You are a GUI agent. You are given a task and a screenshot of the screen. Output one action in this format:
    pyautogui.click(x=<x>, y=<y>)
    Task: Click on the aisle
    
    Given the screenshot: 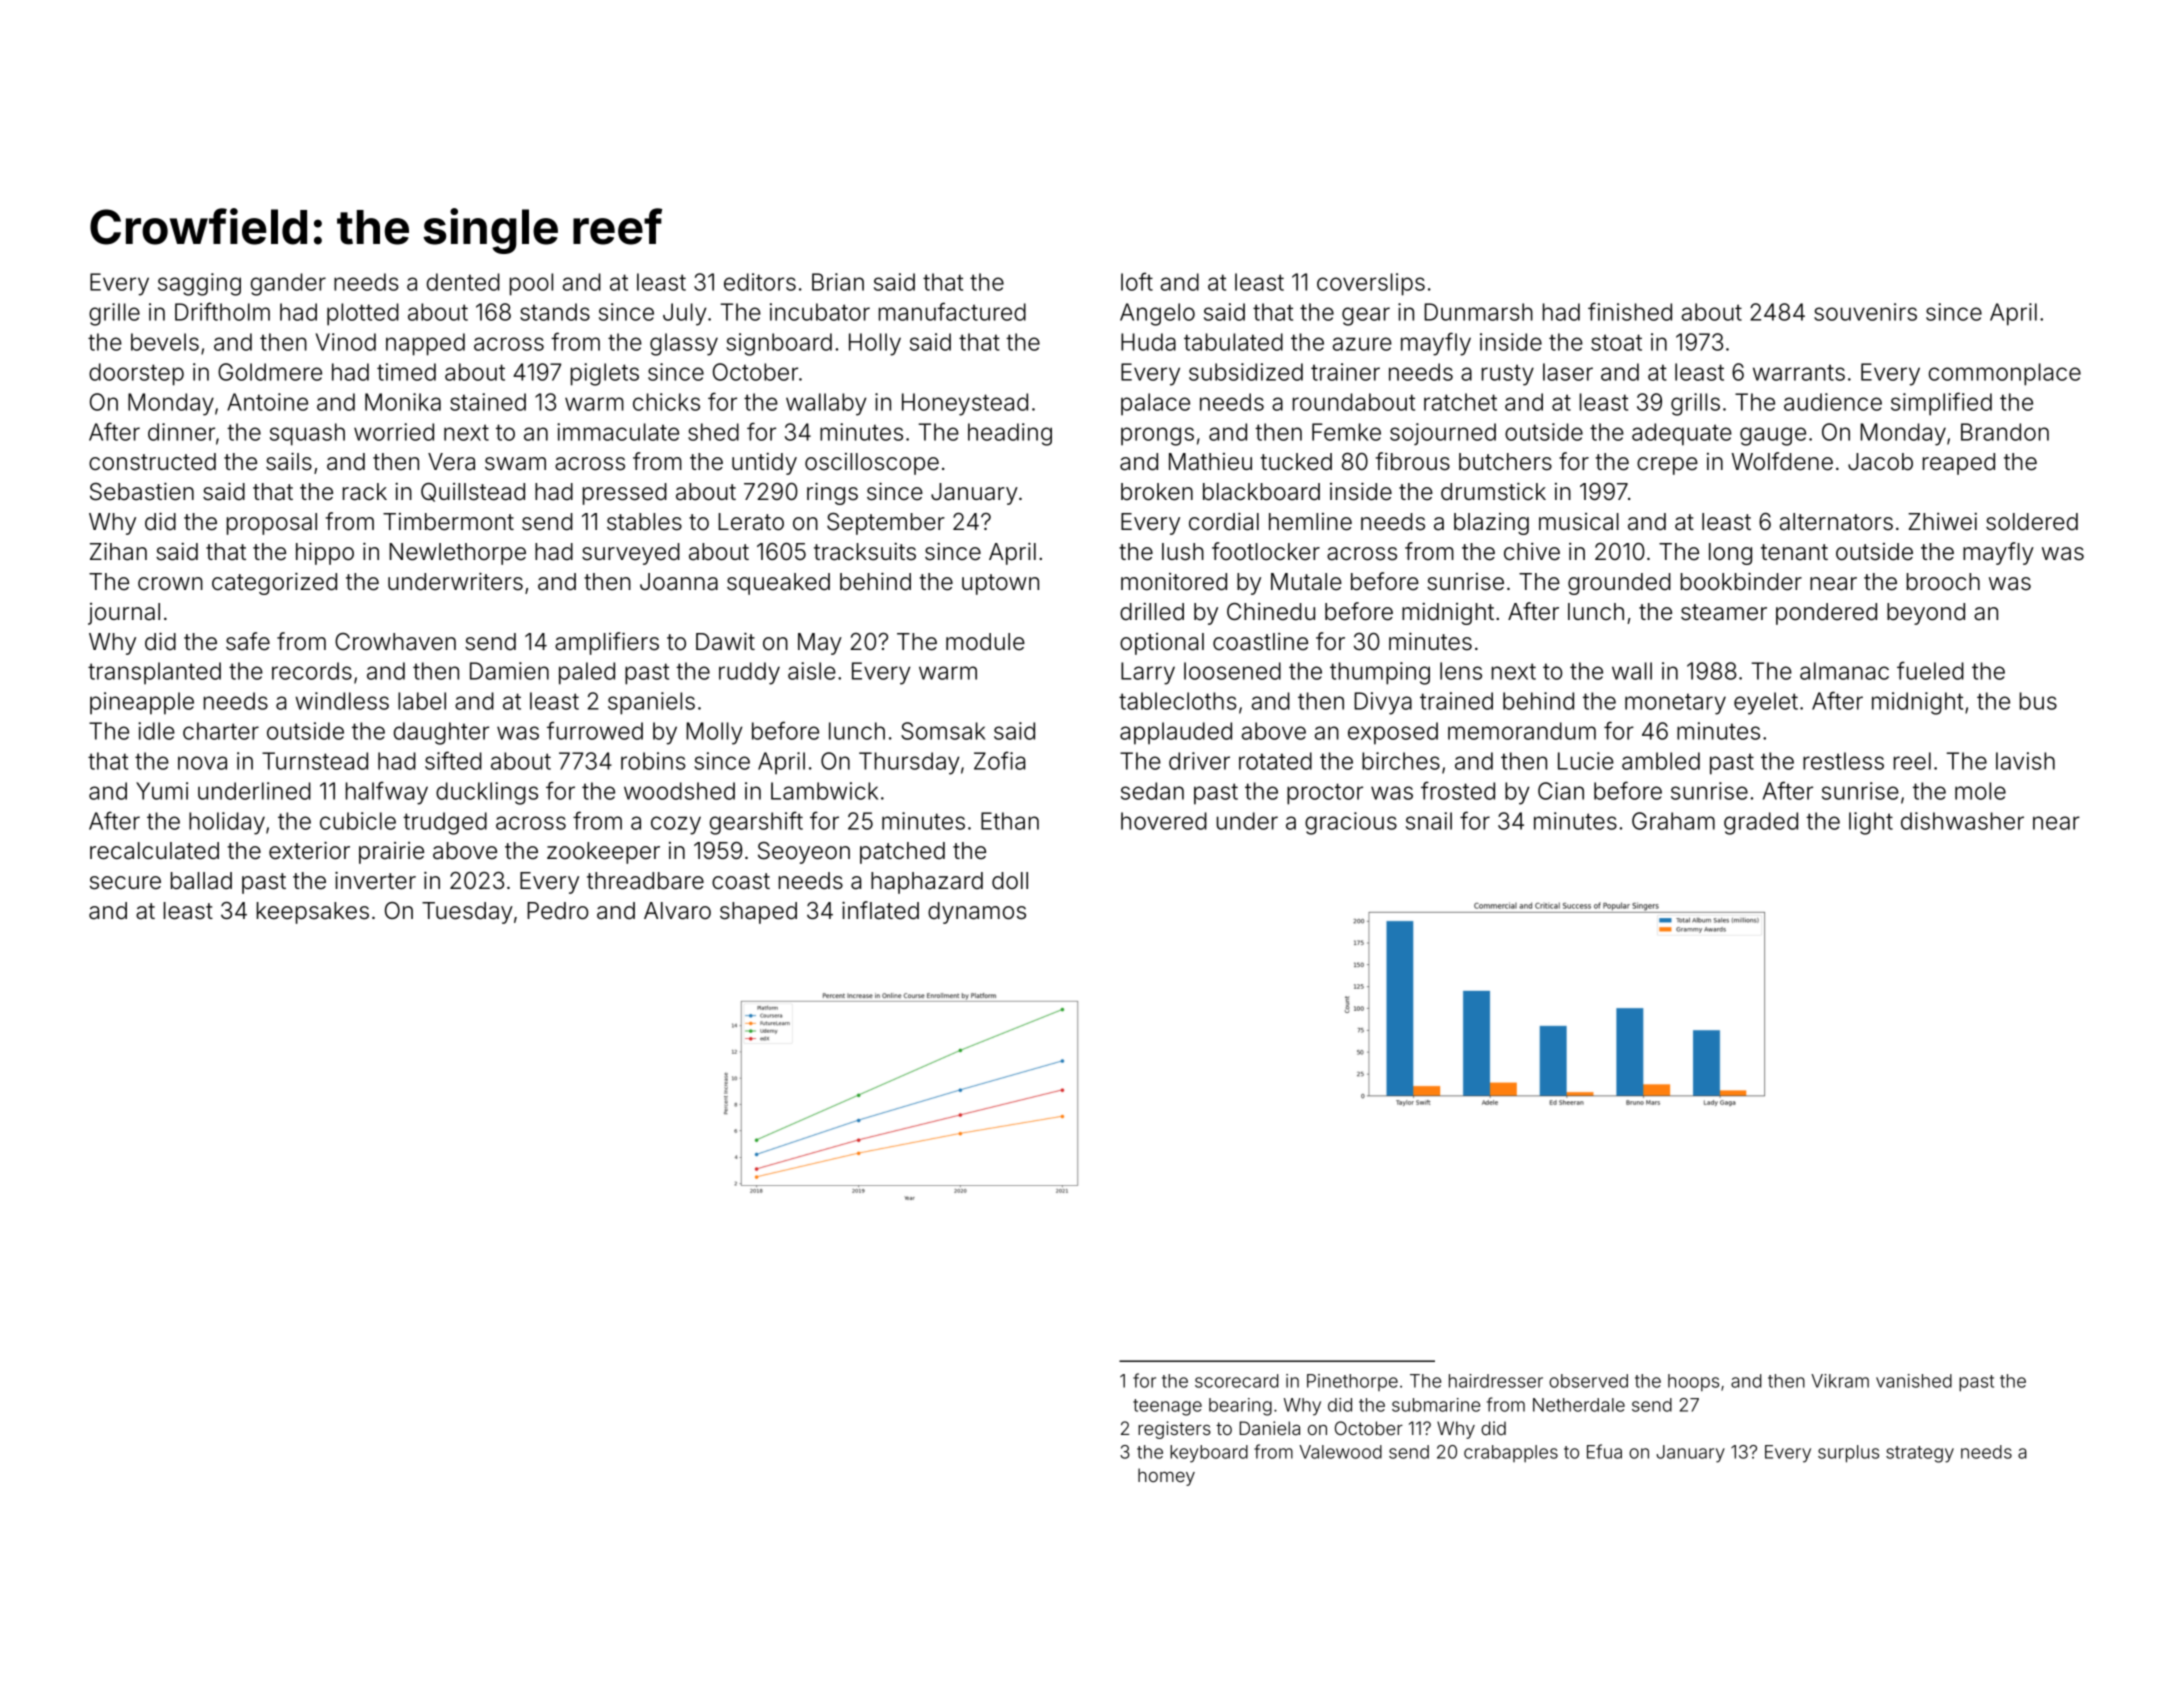 What is the action you would take?
    pyautogui.click(x=812, y=671)
